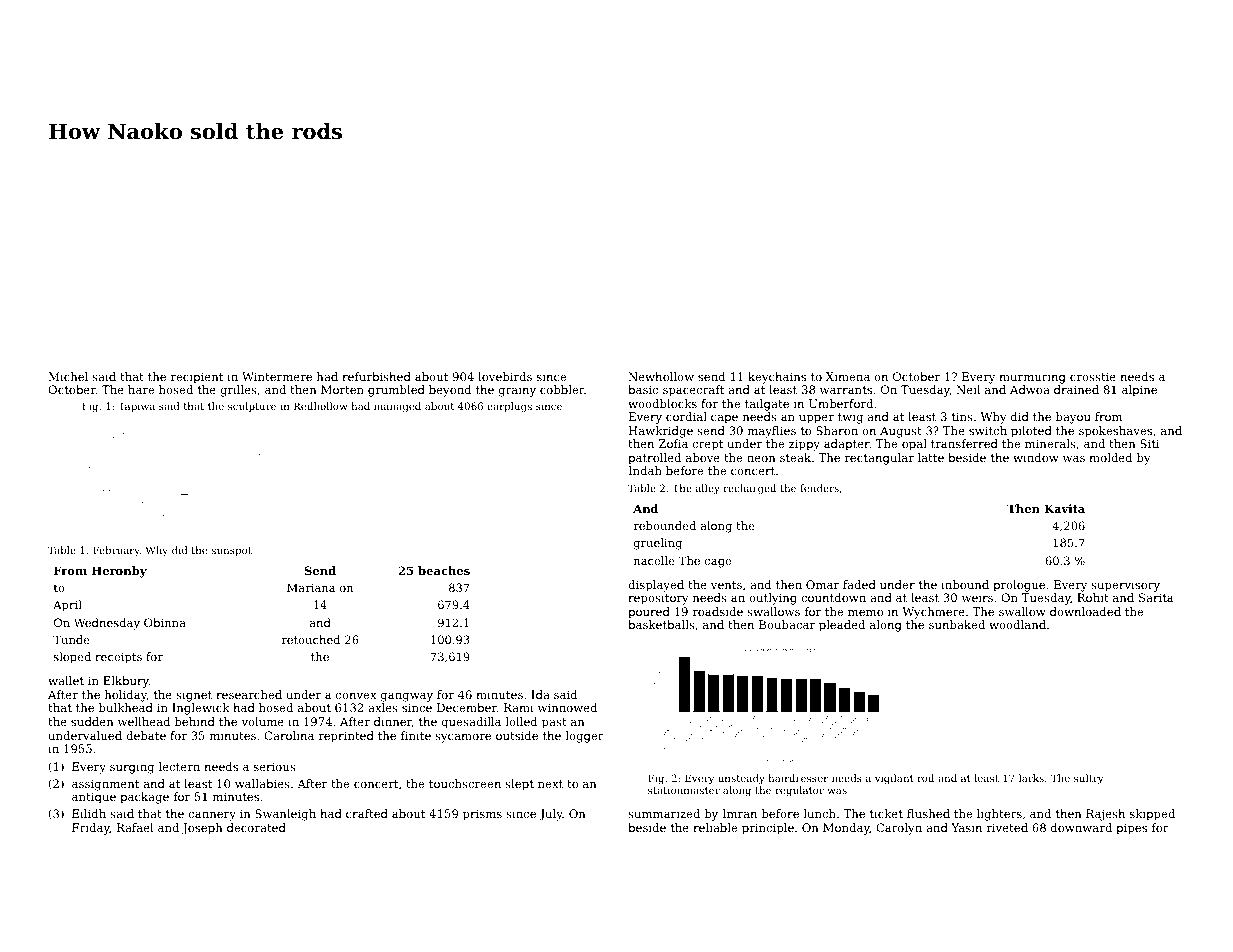  What do you see at coordinates (1032, 378) in the screenshot?
I see `murmuring` at bounding box center [1032, 378].
